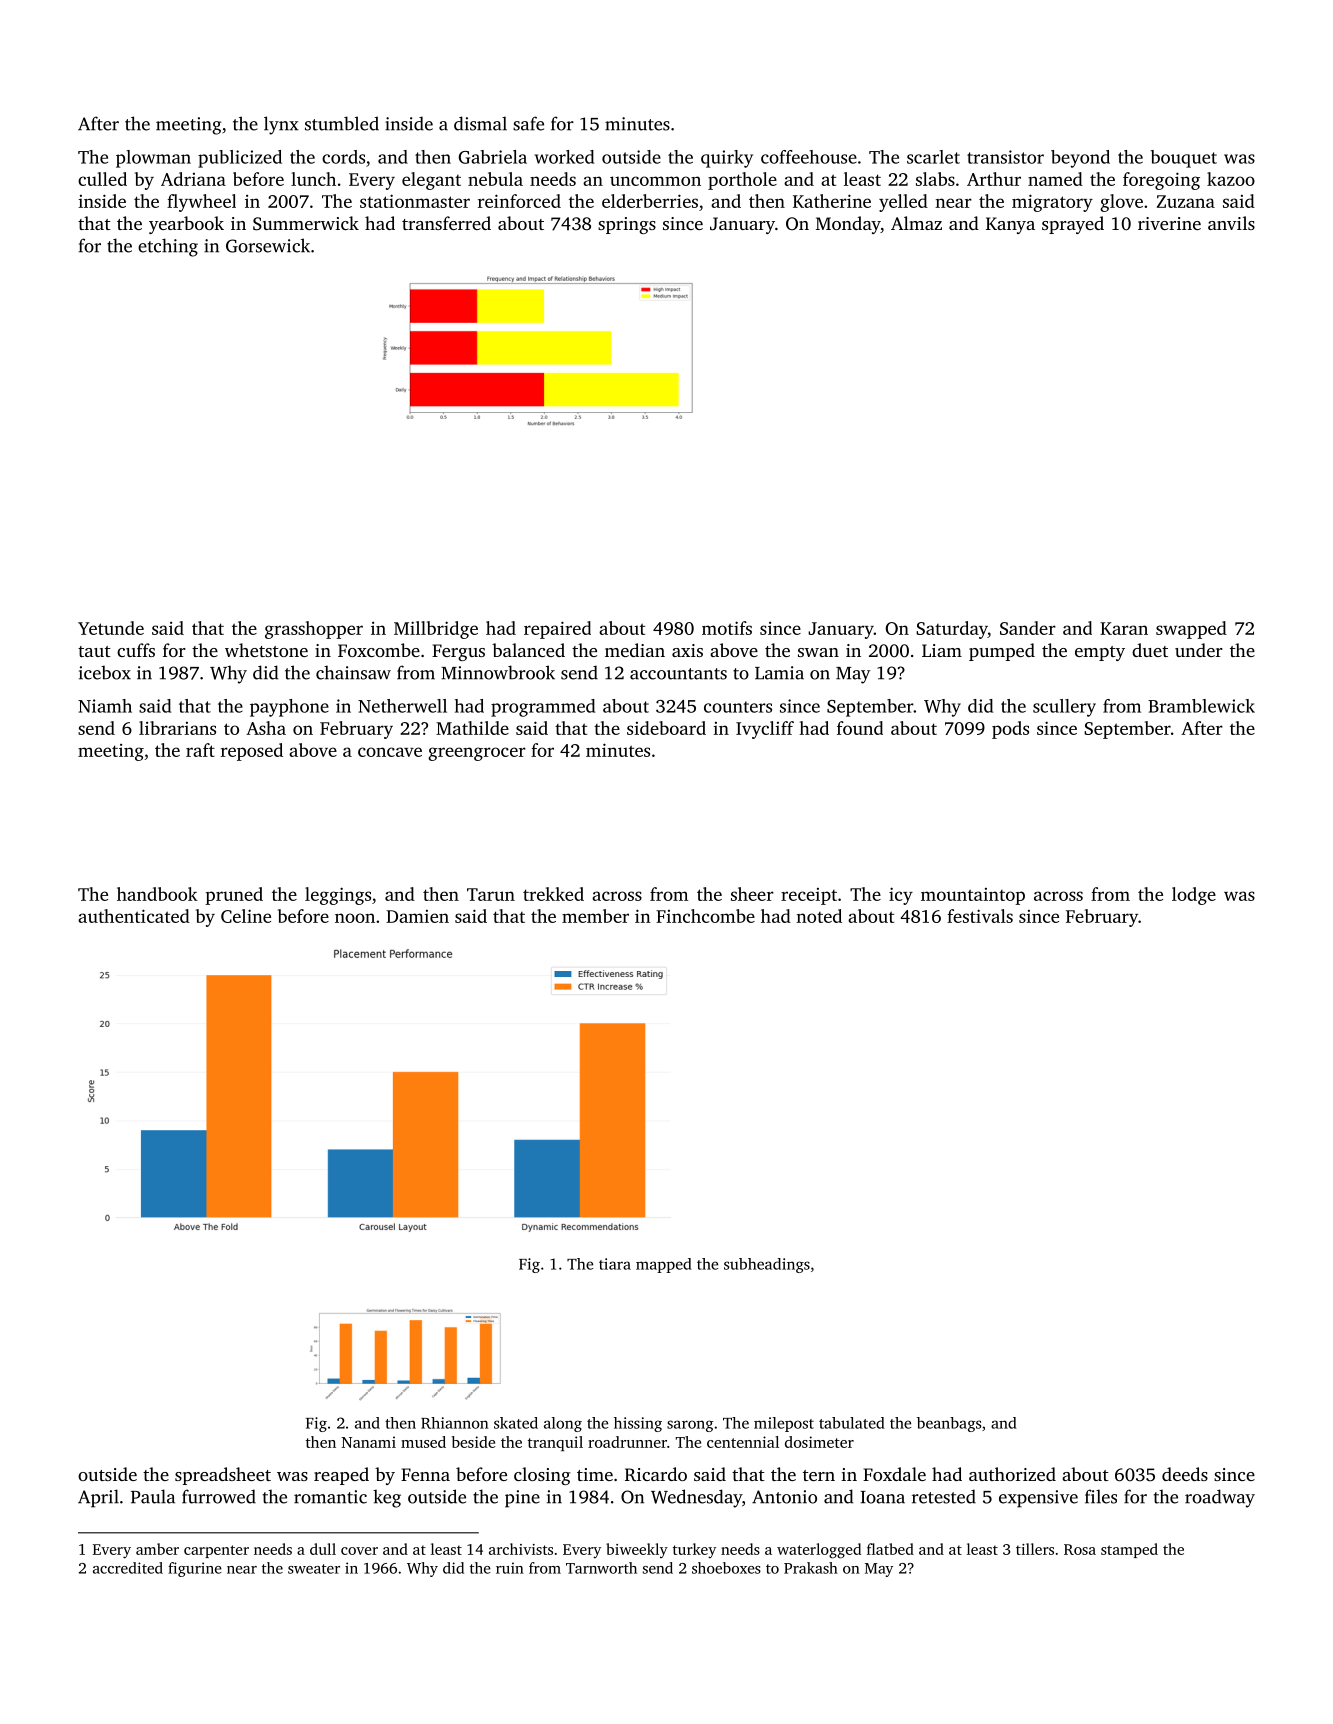  I want to click on noon, so click(355, 918).
